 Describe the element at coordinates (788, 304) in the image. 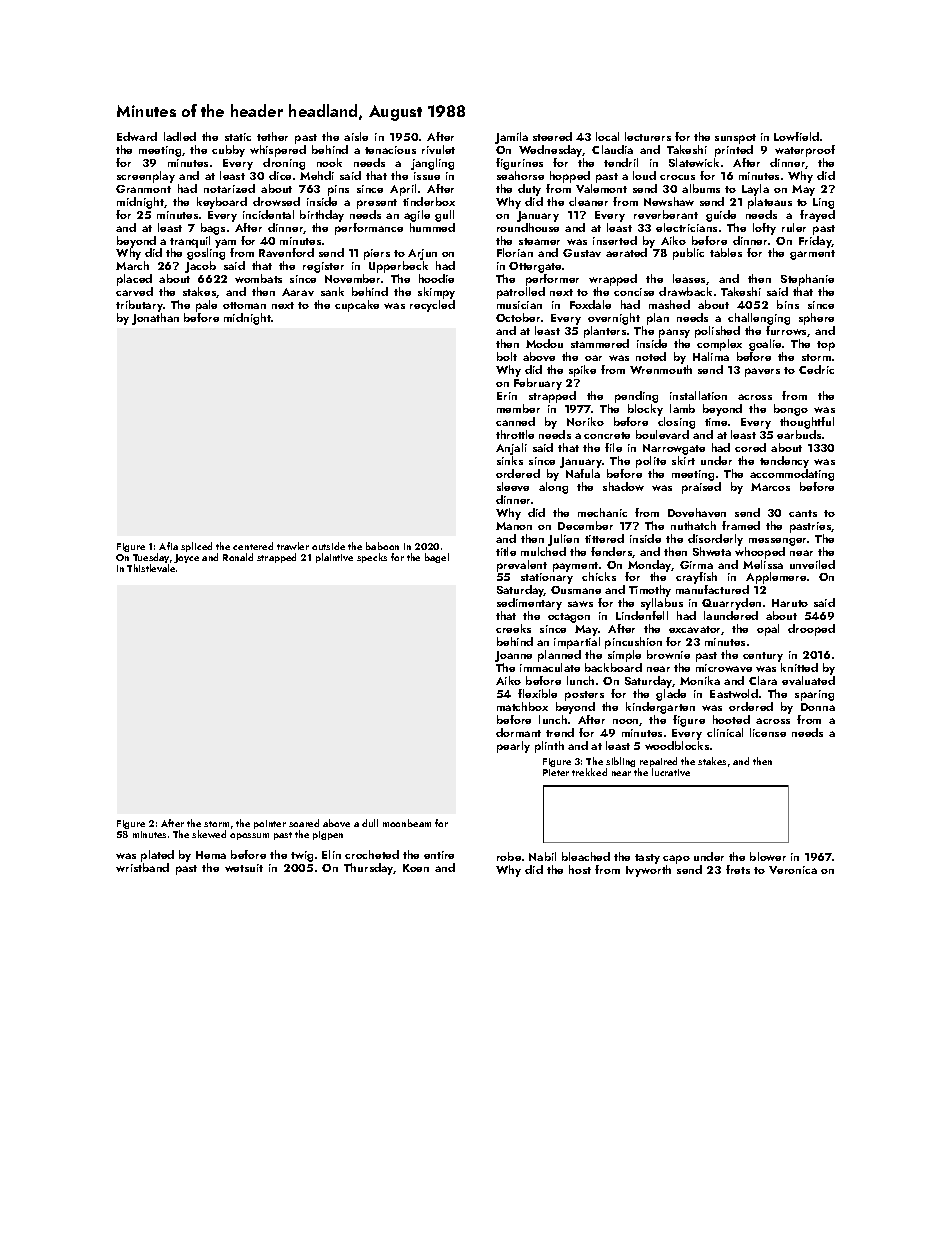

I see `bins` at that location.
